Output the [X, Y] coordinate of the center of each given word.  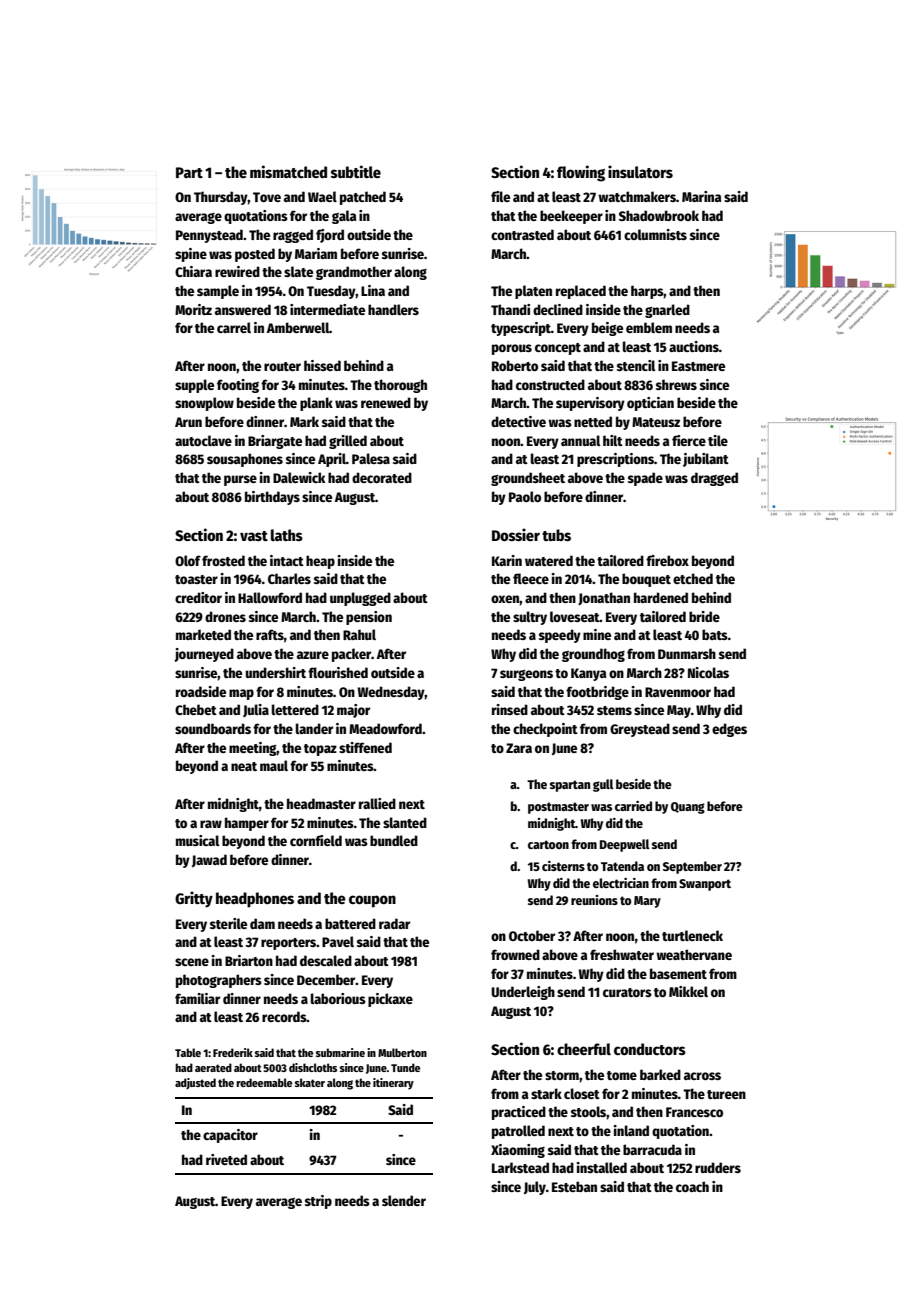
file [500, 196]
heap [320, 562]
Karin [507, 560]
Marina [701, 196]
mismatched [288, 171]
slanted [405, 822]
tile [718, 440]
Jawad [209, 860]
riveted [226, 1159]
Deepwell [624, 845]
